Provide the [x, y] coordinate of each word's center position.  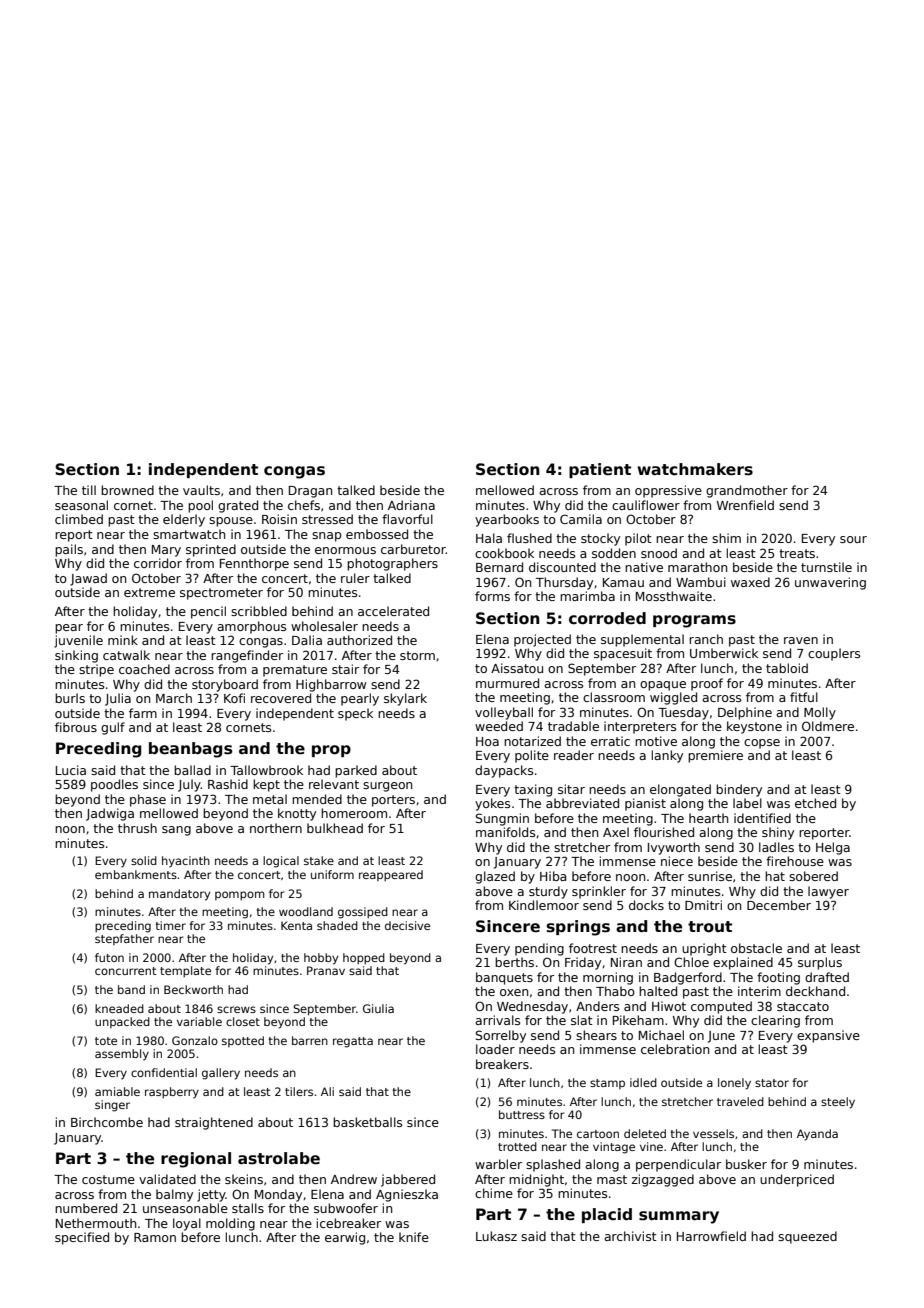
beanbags [190, 750]
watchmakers [695, 469]
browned [127, 490]
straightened [214, 1123]
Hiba [553, 876]
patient [600, 470]
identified [762, 818]
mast [612, 1179]
